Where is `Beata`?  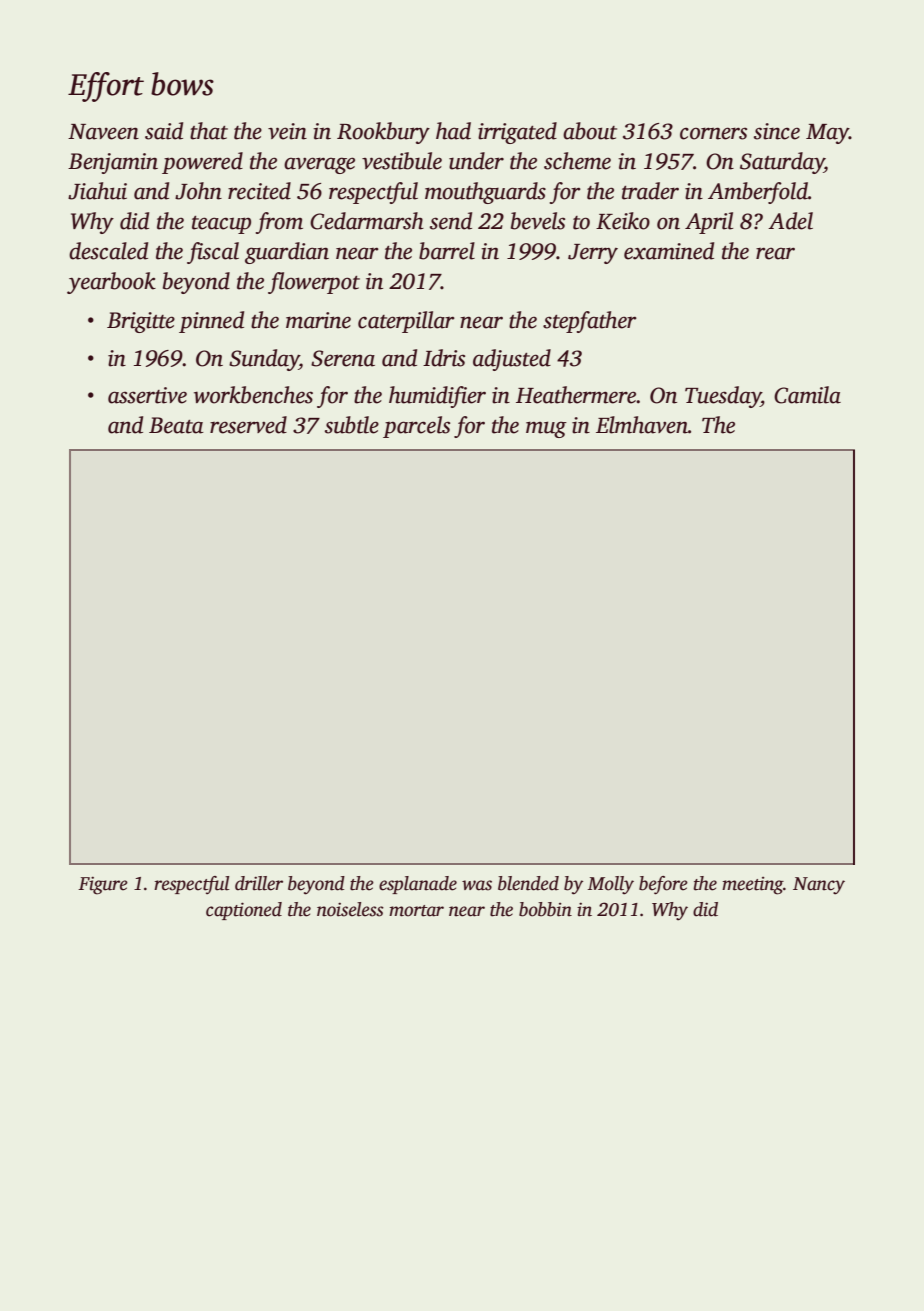 Beata is located at coordinates (176, 425).
